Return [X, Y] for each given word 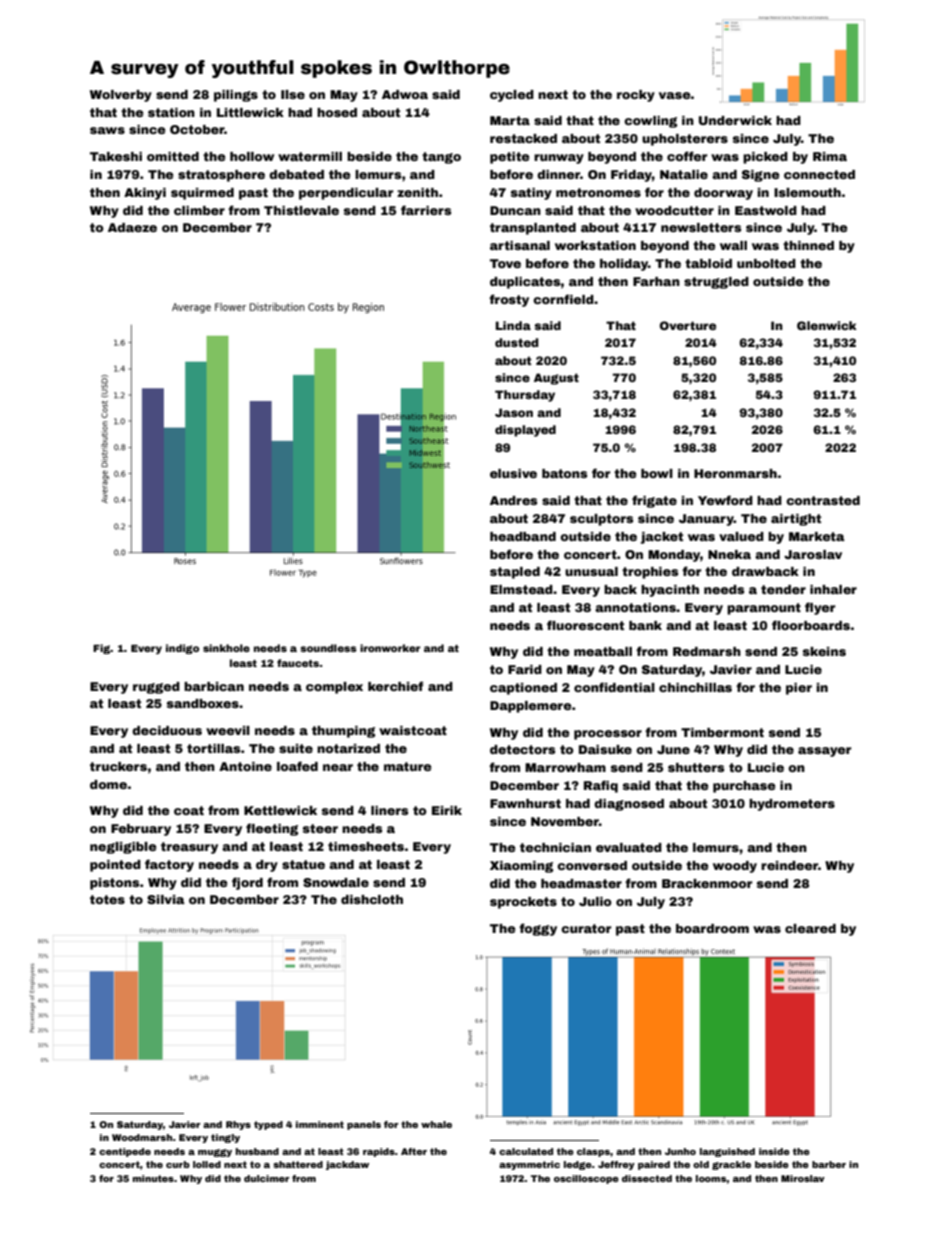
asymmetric [529, 1165]
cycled [512, 96]
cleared [810, 928]
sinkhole [226, 648]
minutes [153, 1178]
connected [819, 174]
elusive [513, 473]
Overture [688, 325]
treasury [189, 848]
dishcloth [372, 899]
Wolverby [121, 96]
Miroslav [803, 1178]
